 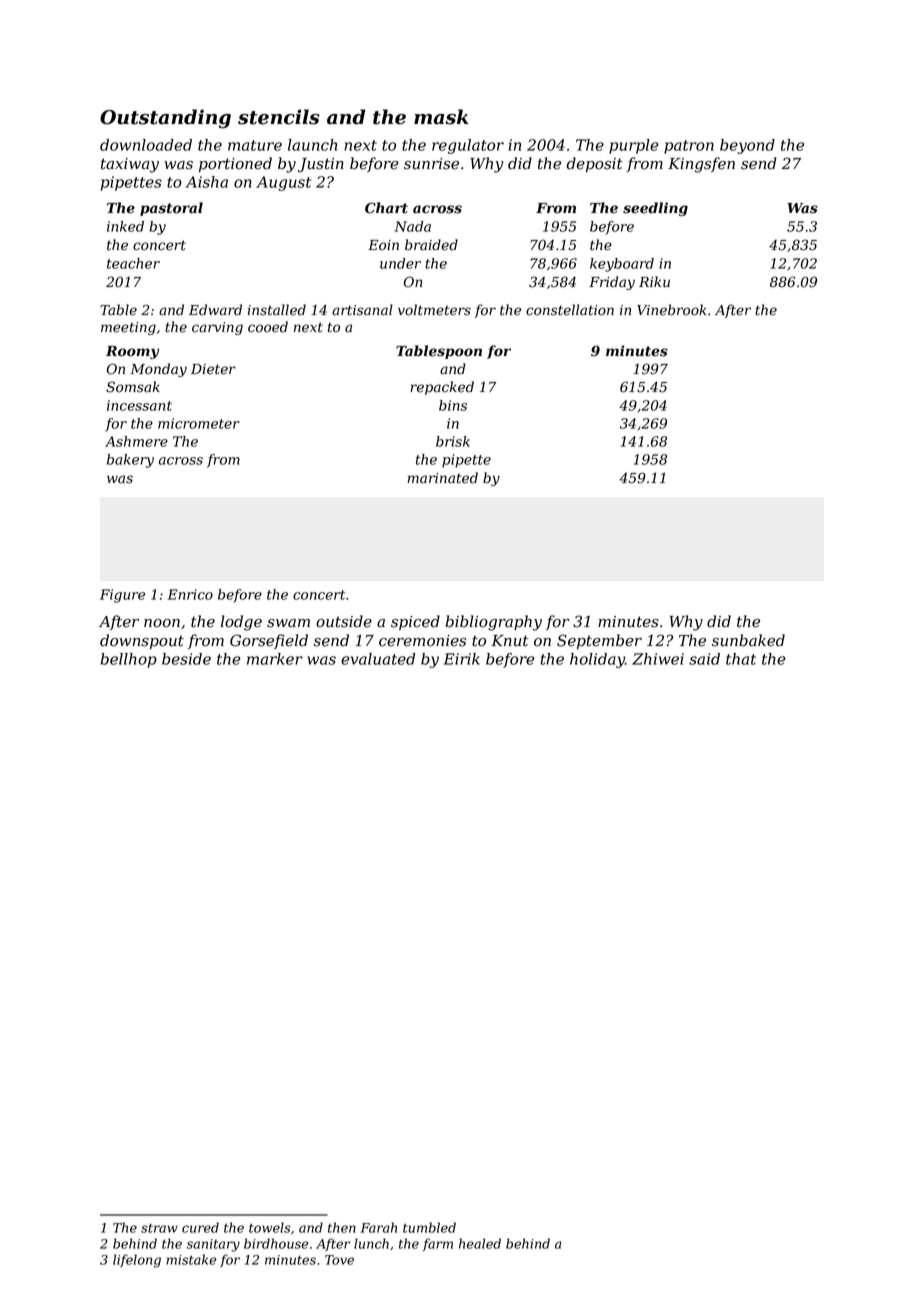 What do you see at coordinates (480, 1243) in the screenshot?
I see `healed` at bounding box center [480, 1243].
